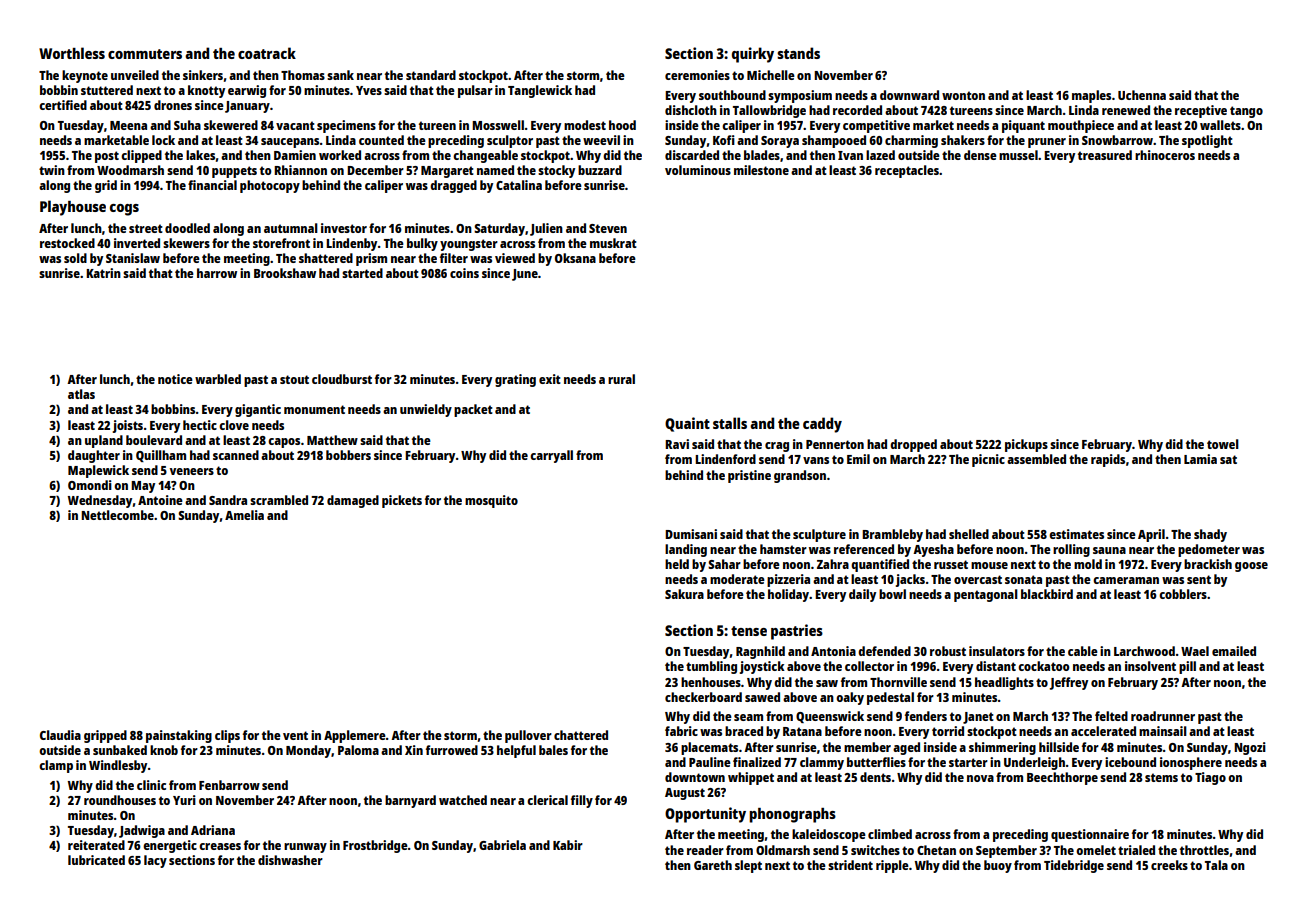 Image resolution: width=1308 pixels, height=924 pixels. I want to click on stands, so click(798, 53).
